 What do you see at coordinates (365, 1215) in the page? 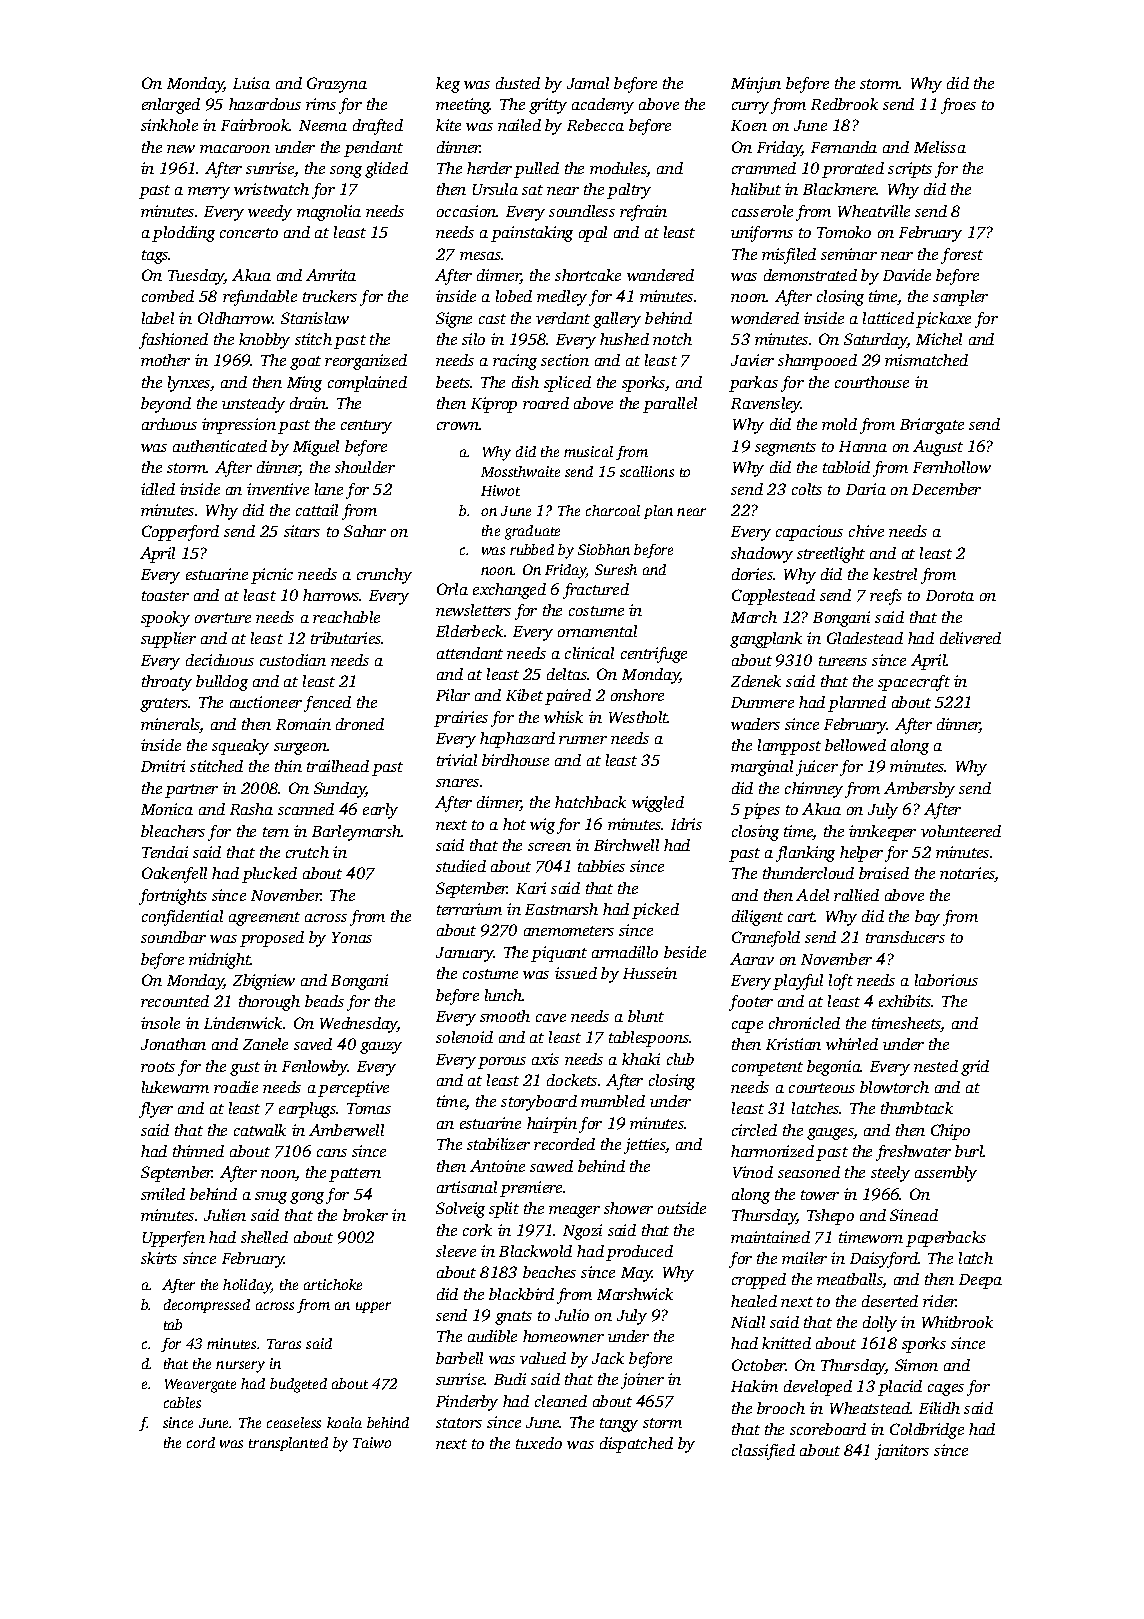
I see `broker` at bounding box center [365, 1215].
